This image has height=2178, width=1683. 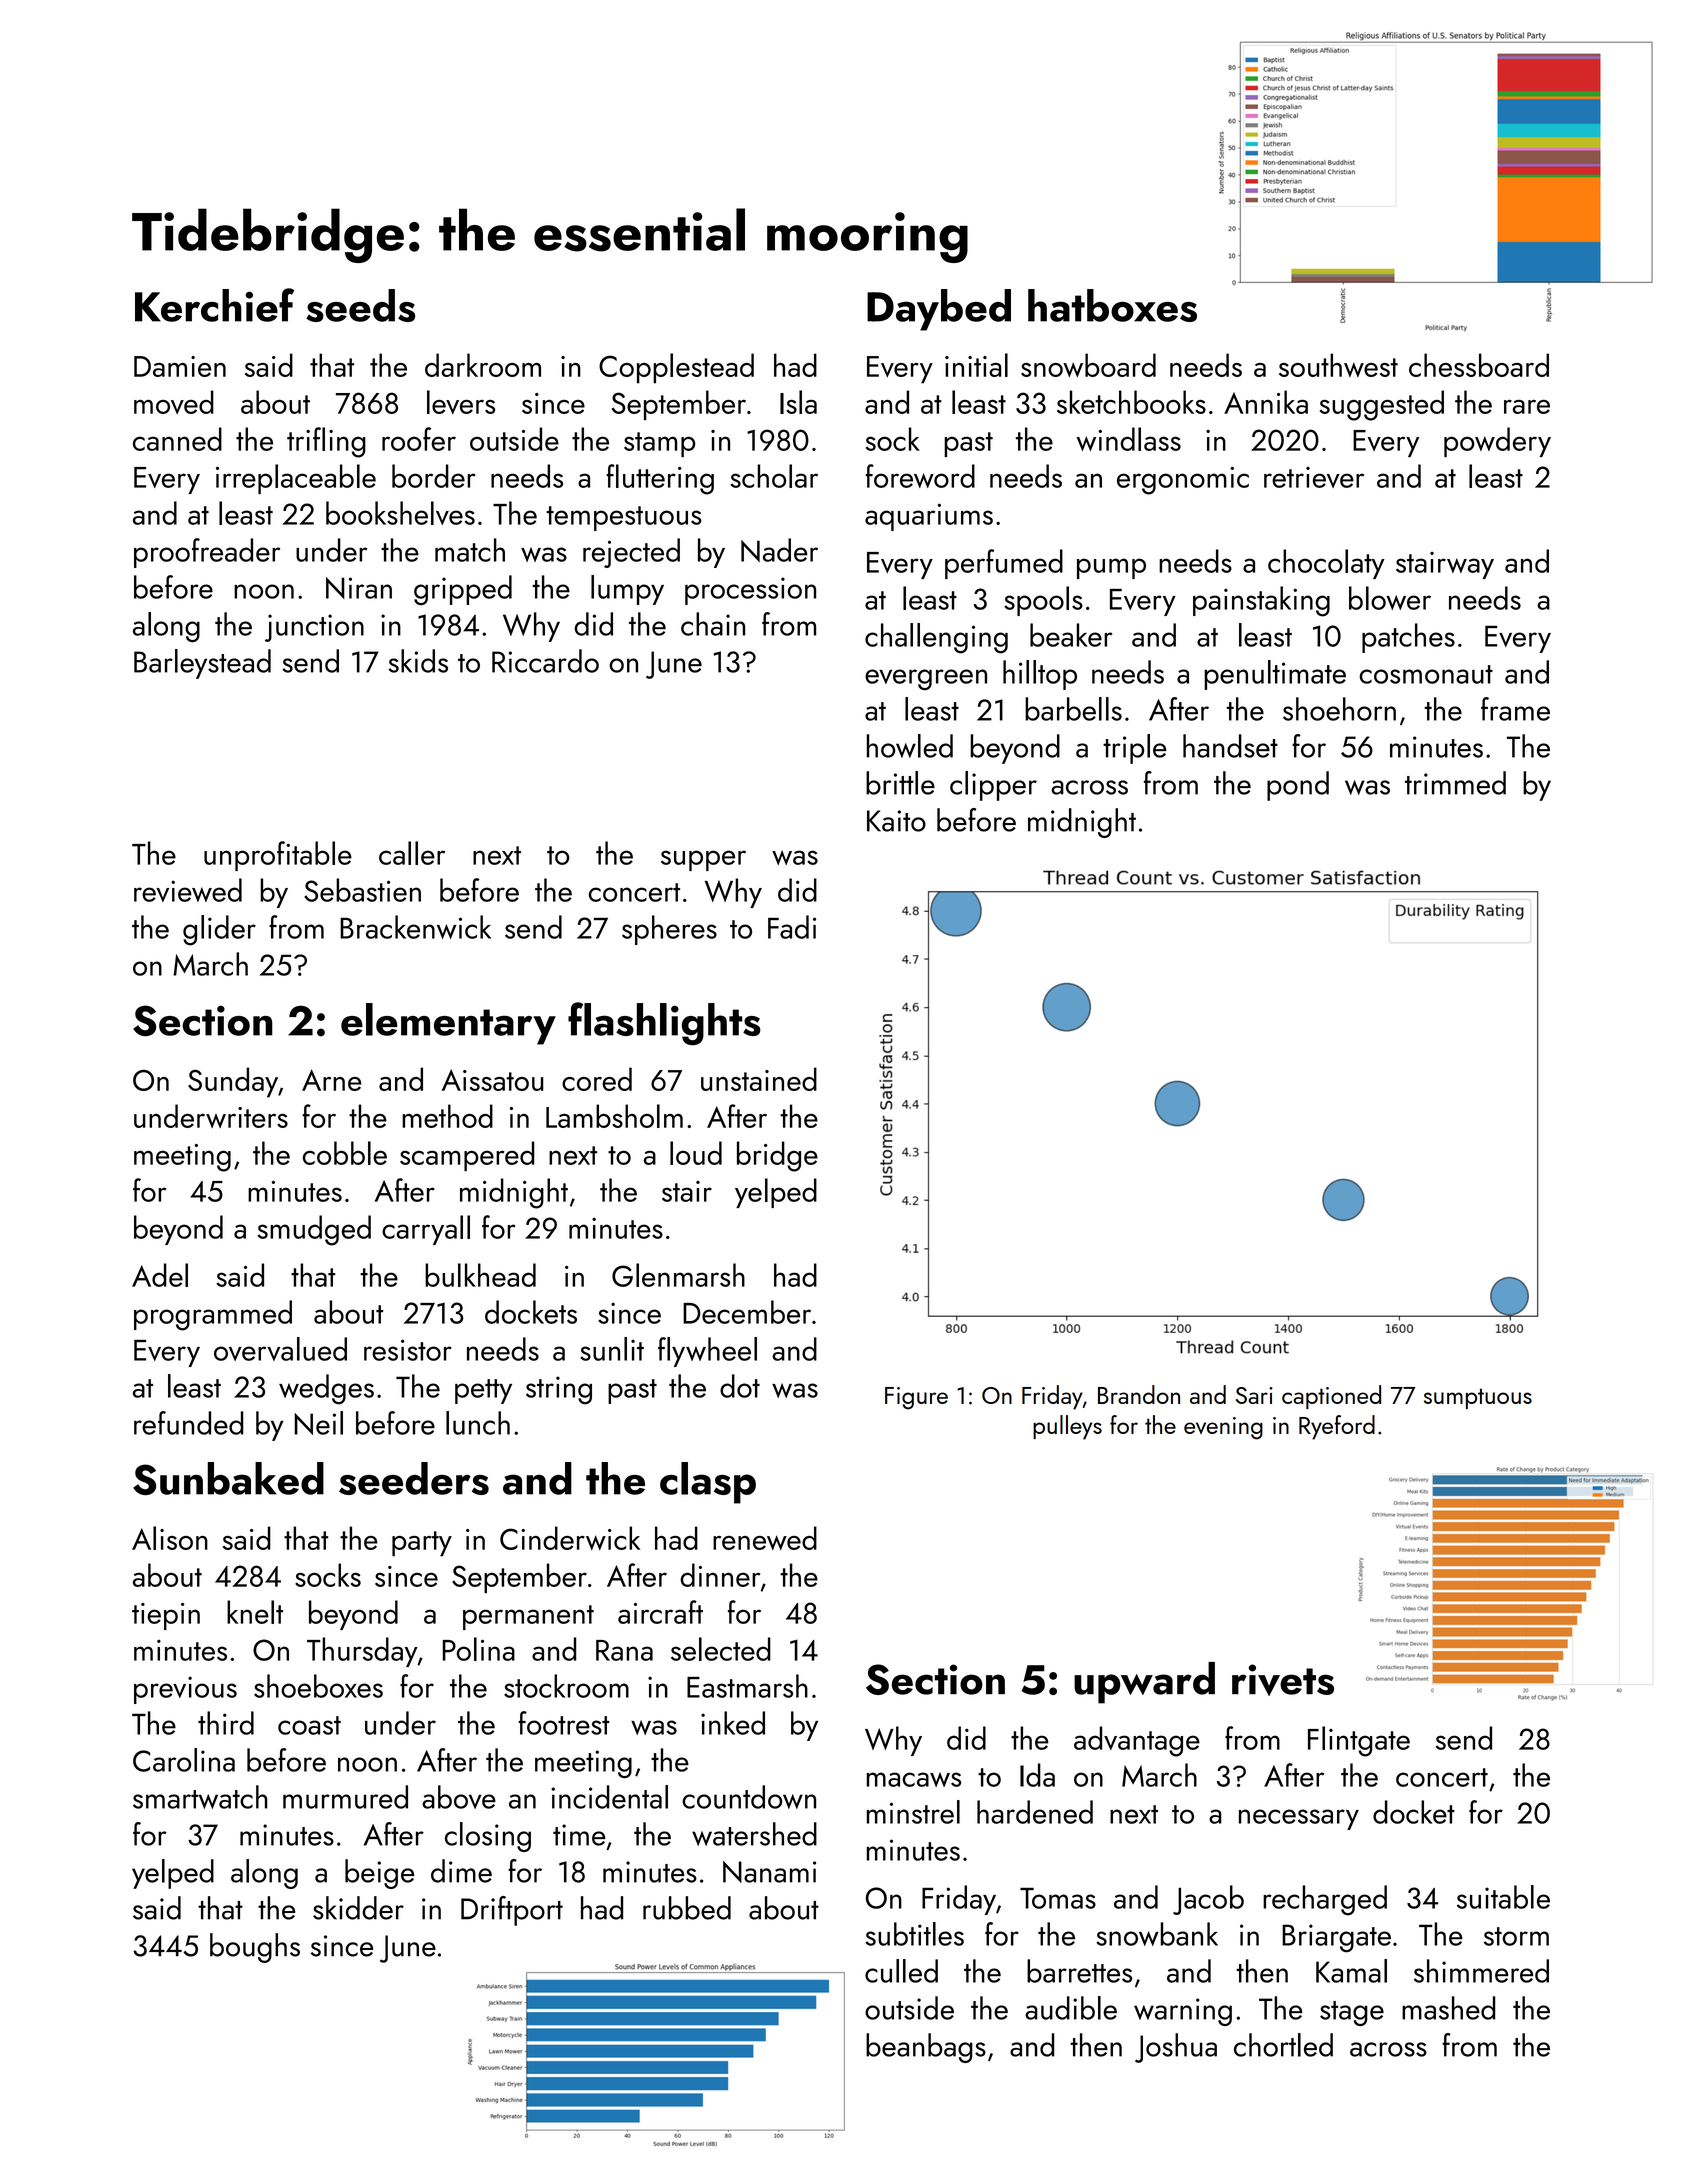 What do you see at coordinates (412, 853) in the image?
I see `caller` at bounding box center [412, 853].
